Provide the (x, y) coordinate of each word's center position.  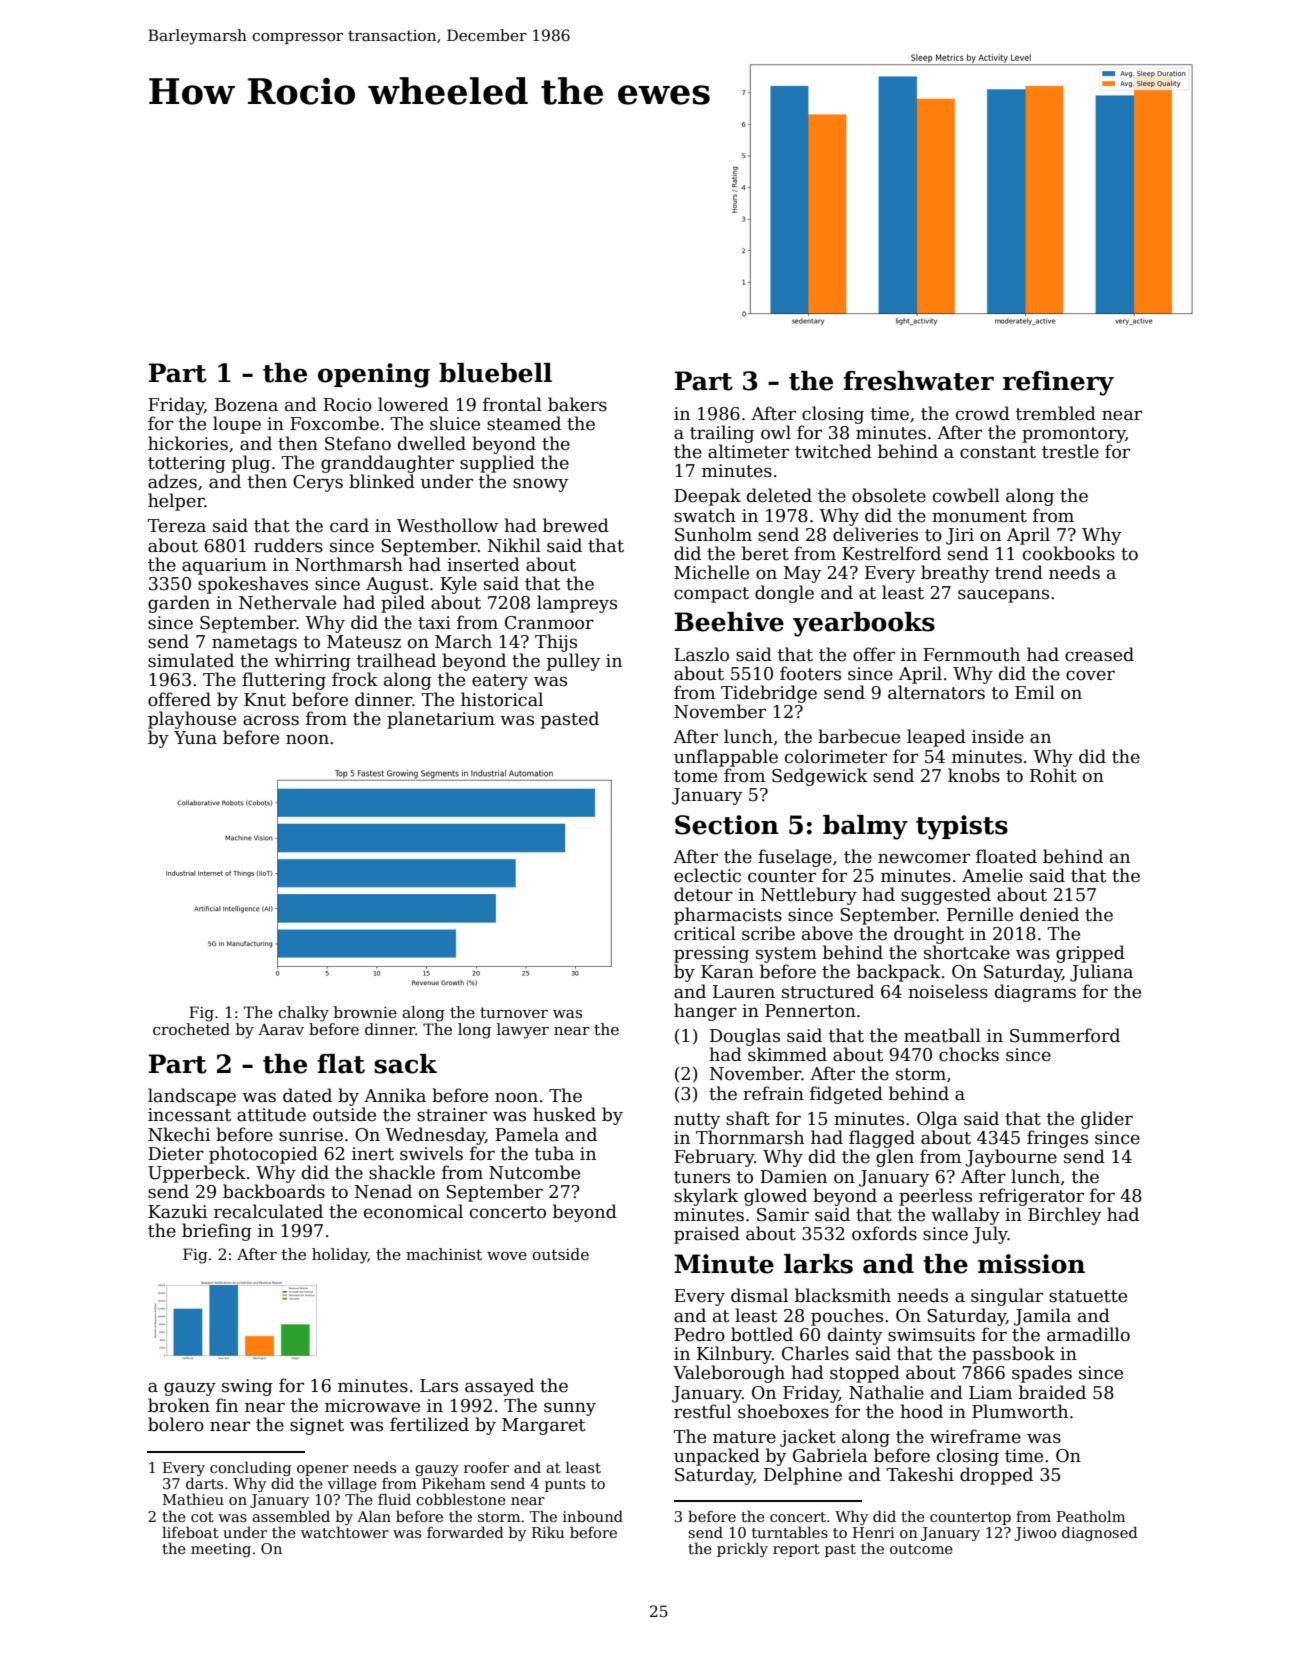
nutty (697, 1121)
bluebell (495, 373)
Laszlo (701, 654)
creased (1099, 654)
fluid (394, 1499)
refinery (1058, 383)
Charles (815, 1353)
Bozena (246, 405)
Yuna (195, 738)
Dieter (176, 1154)
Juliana (1101, 973)
